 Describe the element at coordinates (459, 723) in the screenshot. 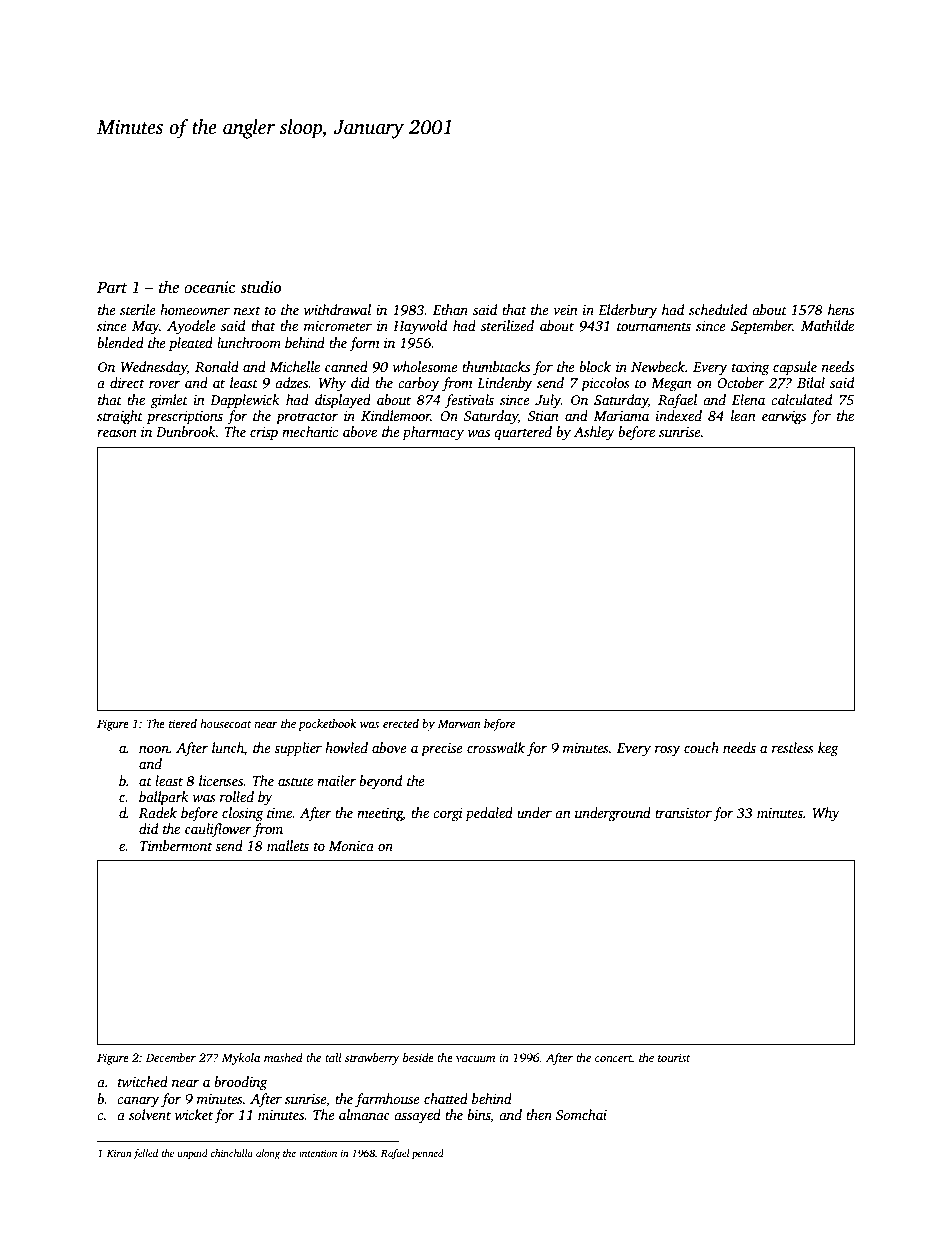

I see `Marwan` at that location.
